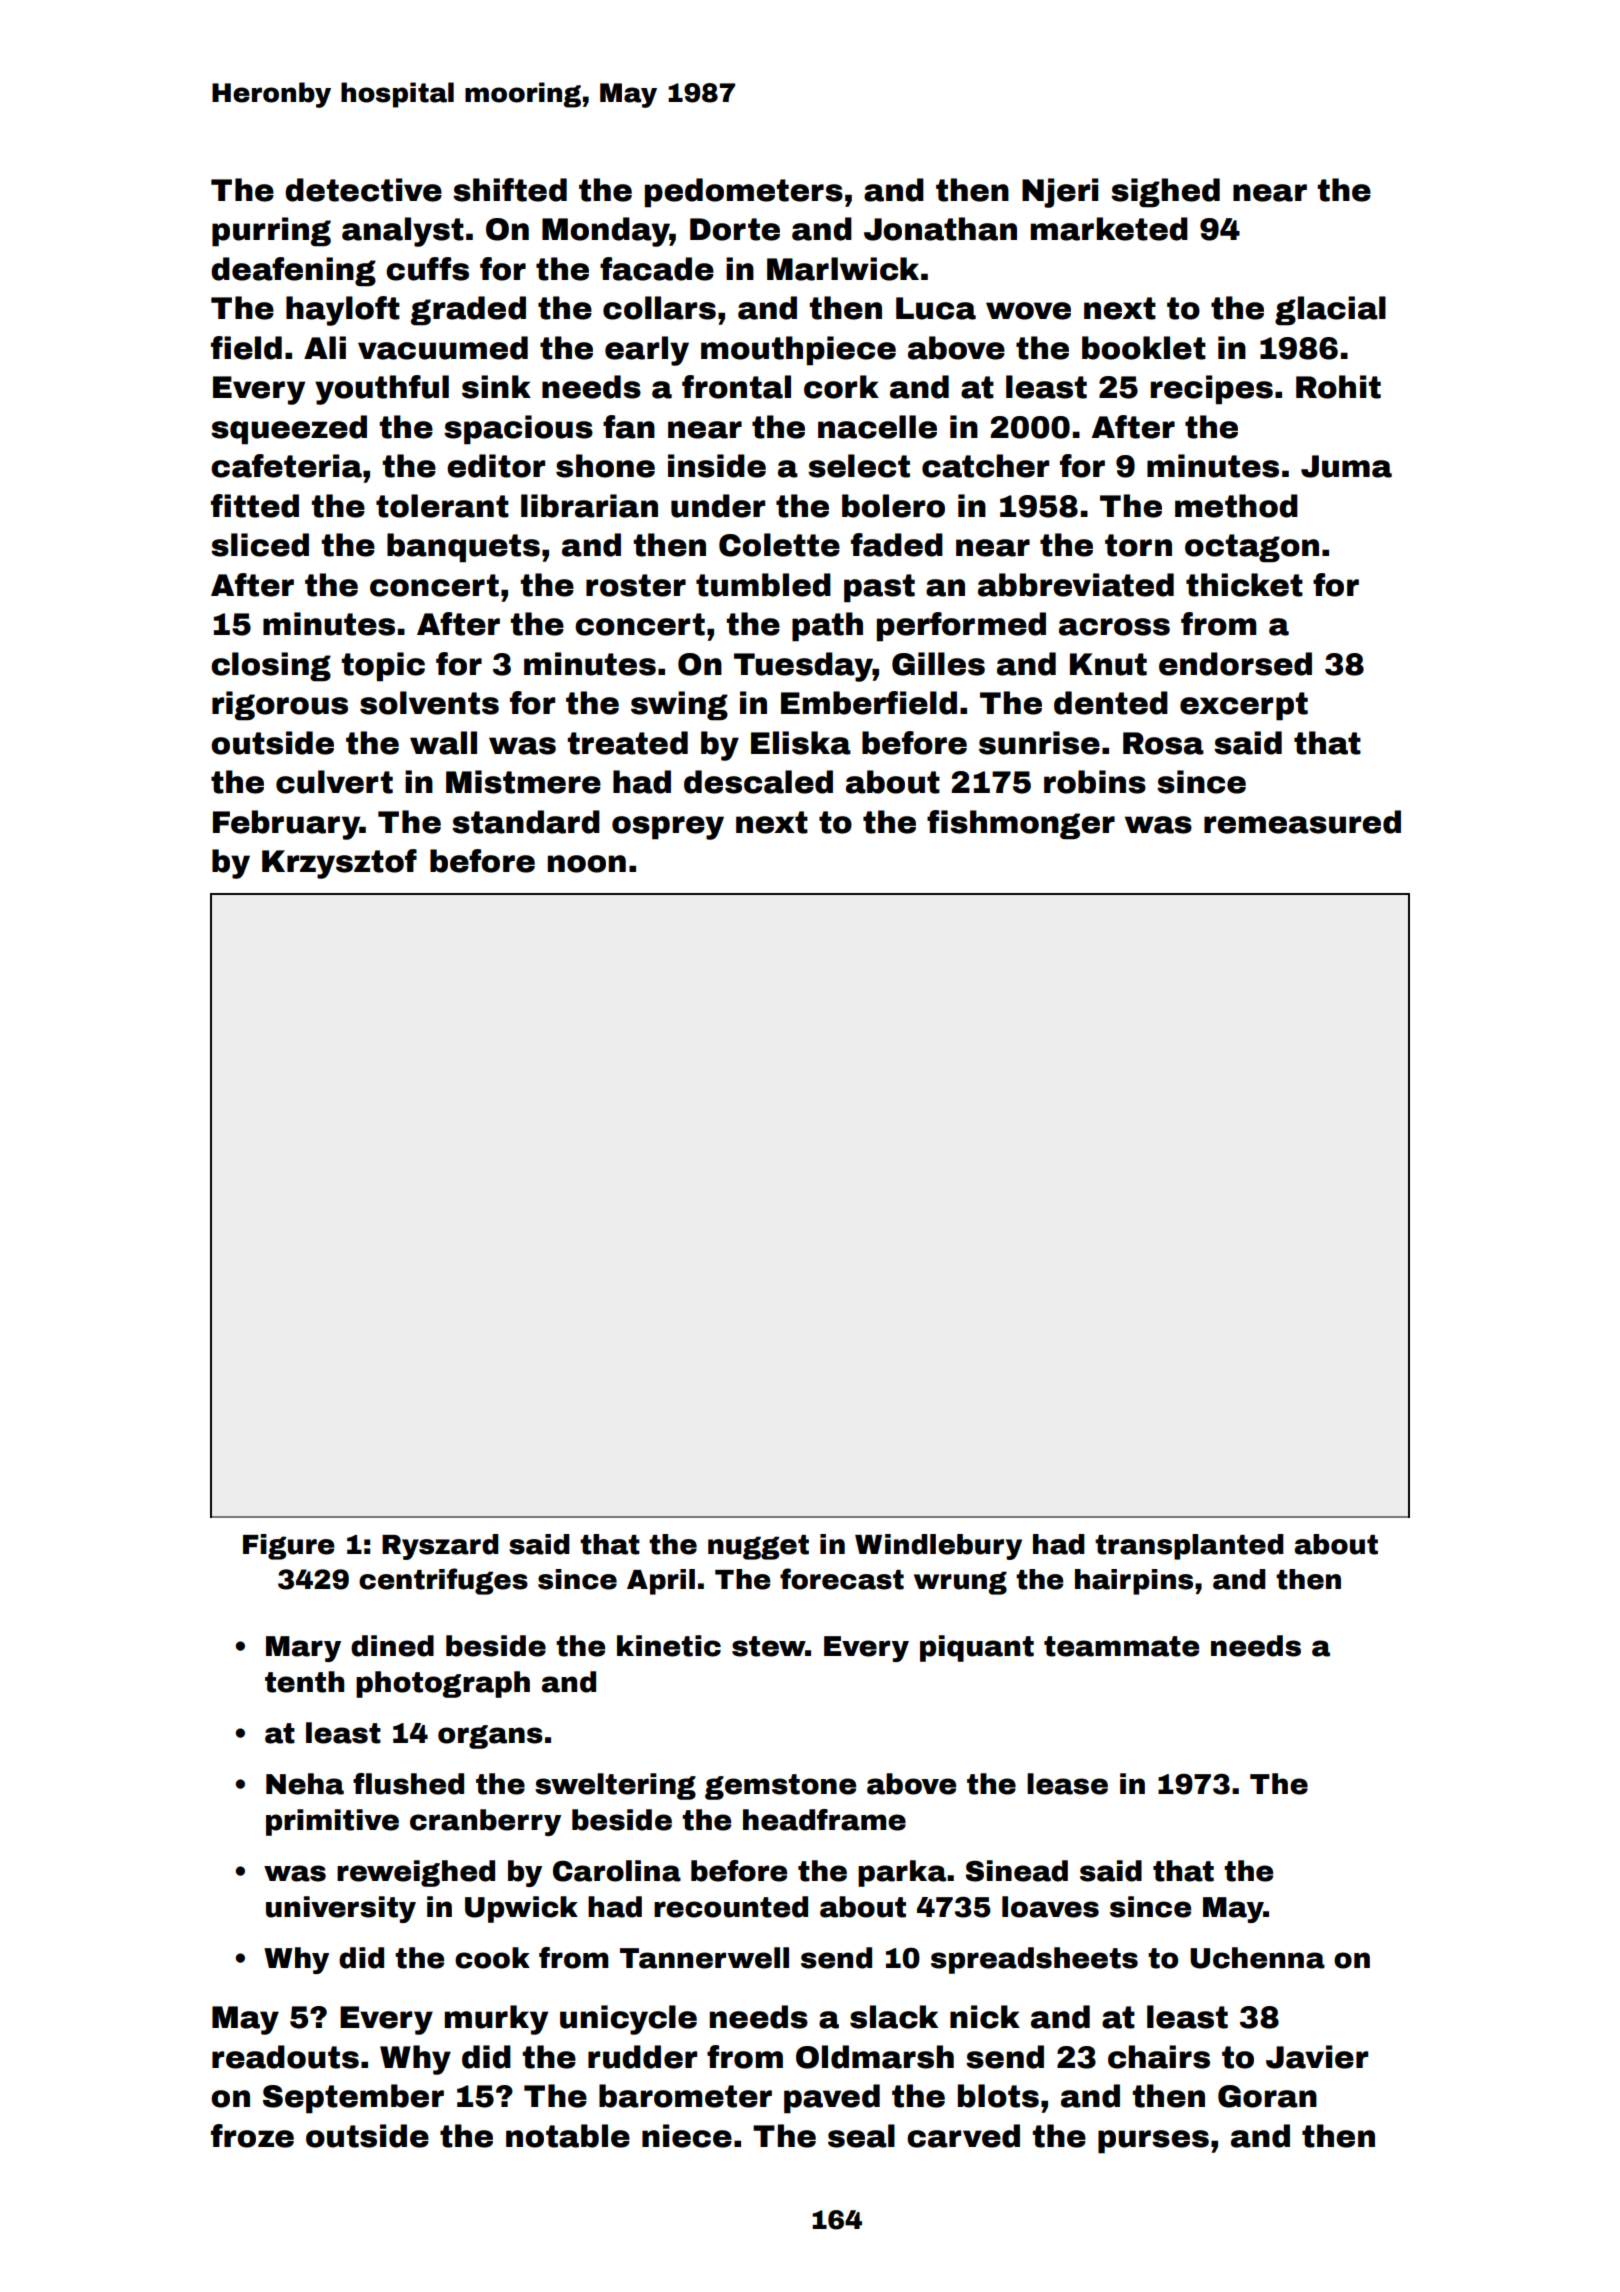  I want to click on chairs, so click(1159, 2057).
